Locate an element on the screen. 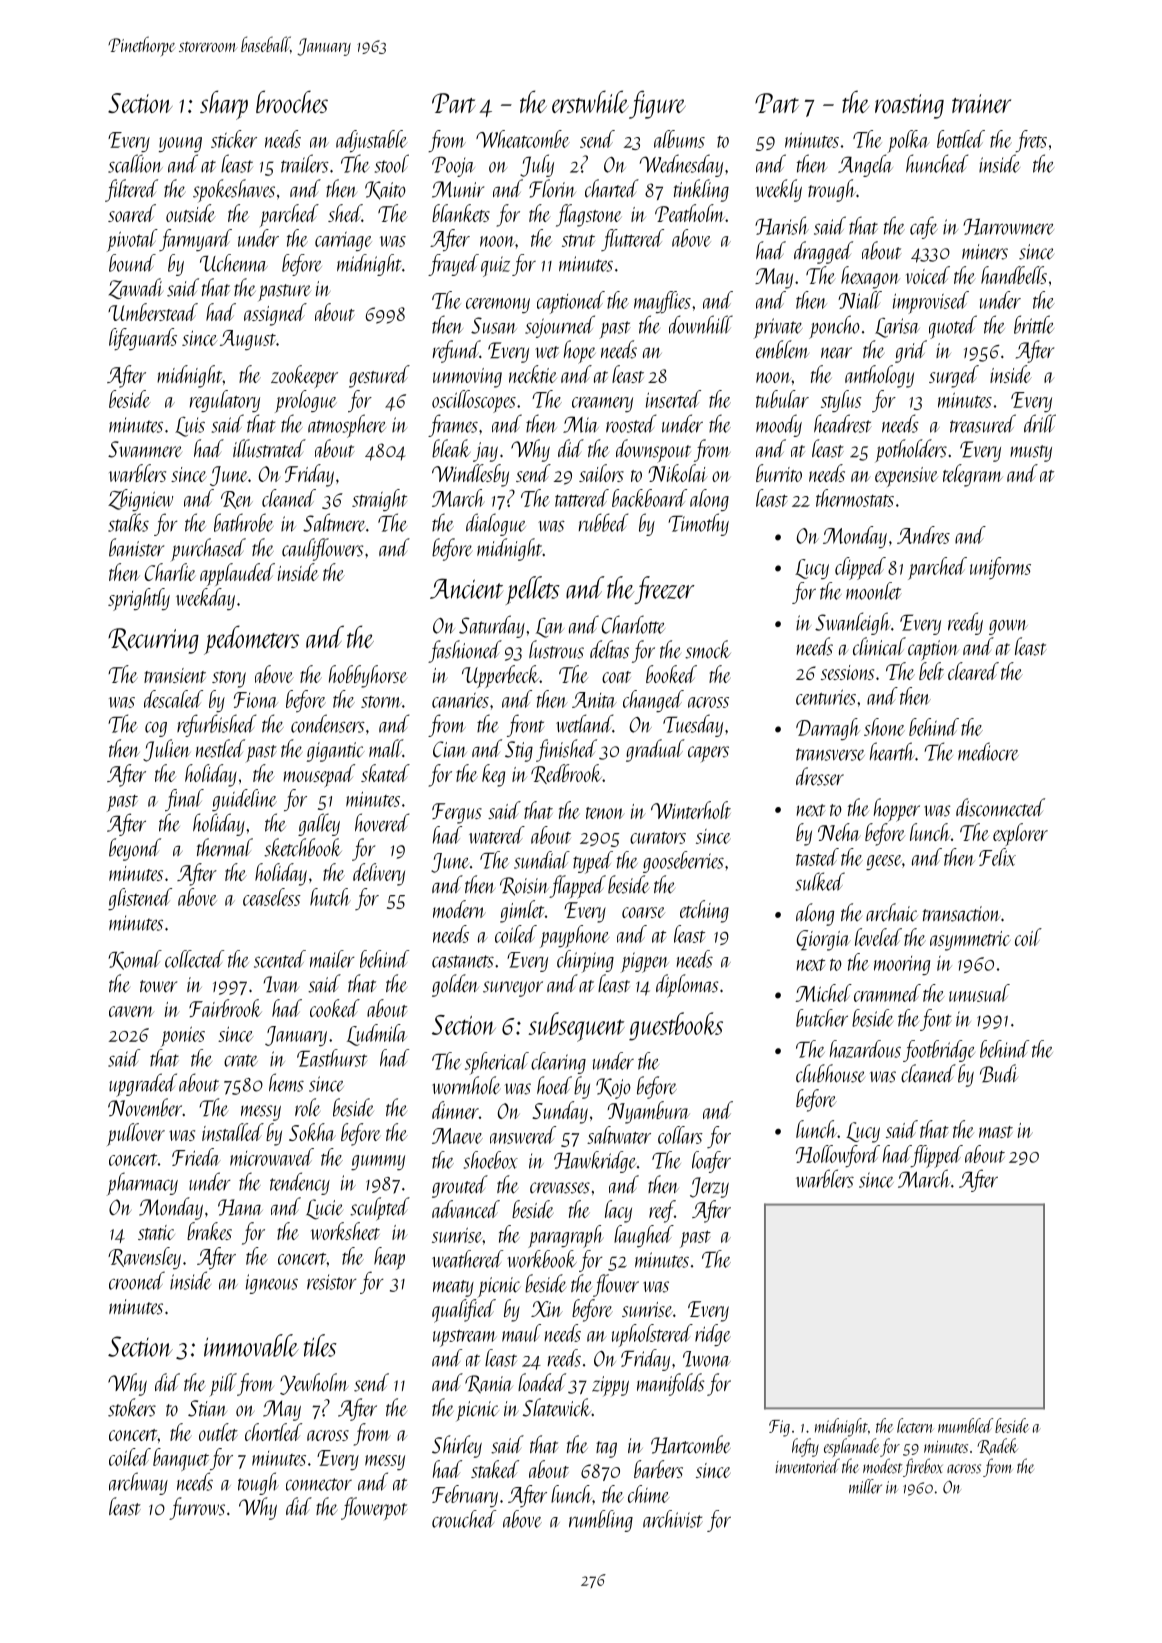 The image size is (1162, 1643). resistor is located at coordinates (332, 1282).
